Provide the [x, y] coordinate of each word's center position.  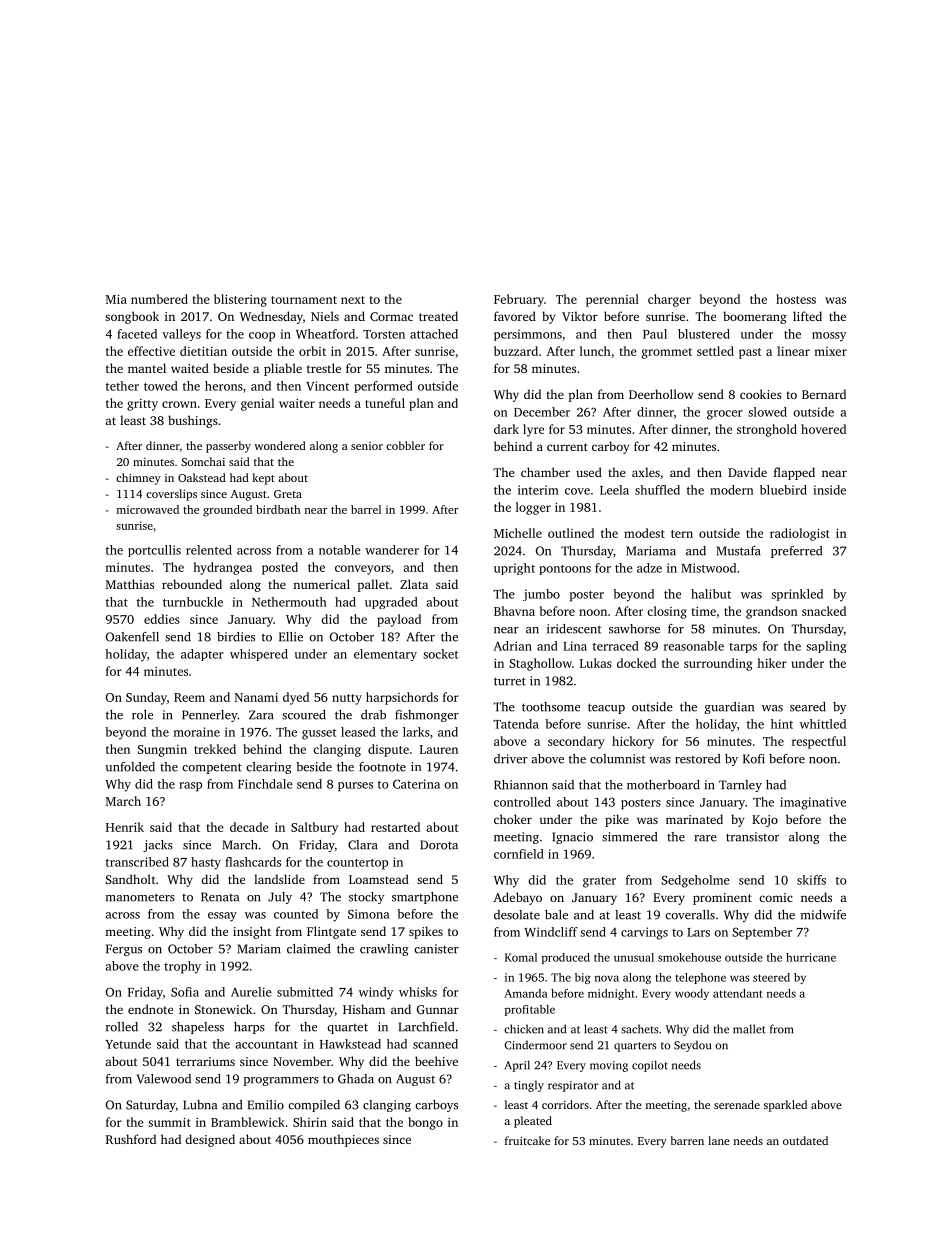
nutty [347, 699]
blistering [240, 300]
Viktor [580, 316]
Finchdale [265, 784]
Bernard [824, 394]
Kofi [754, 759]
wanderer [392, 550]
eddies [162, 619]
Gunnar [438, 1009]
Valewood [164, 1079]
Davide [747, 472]
